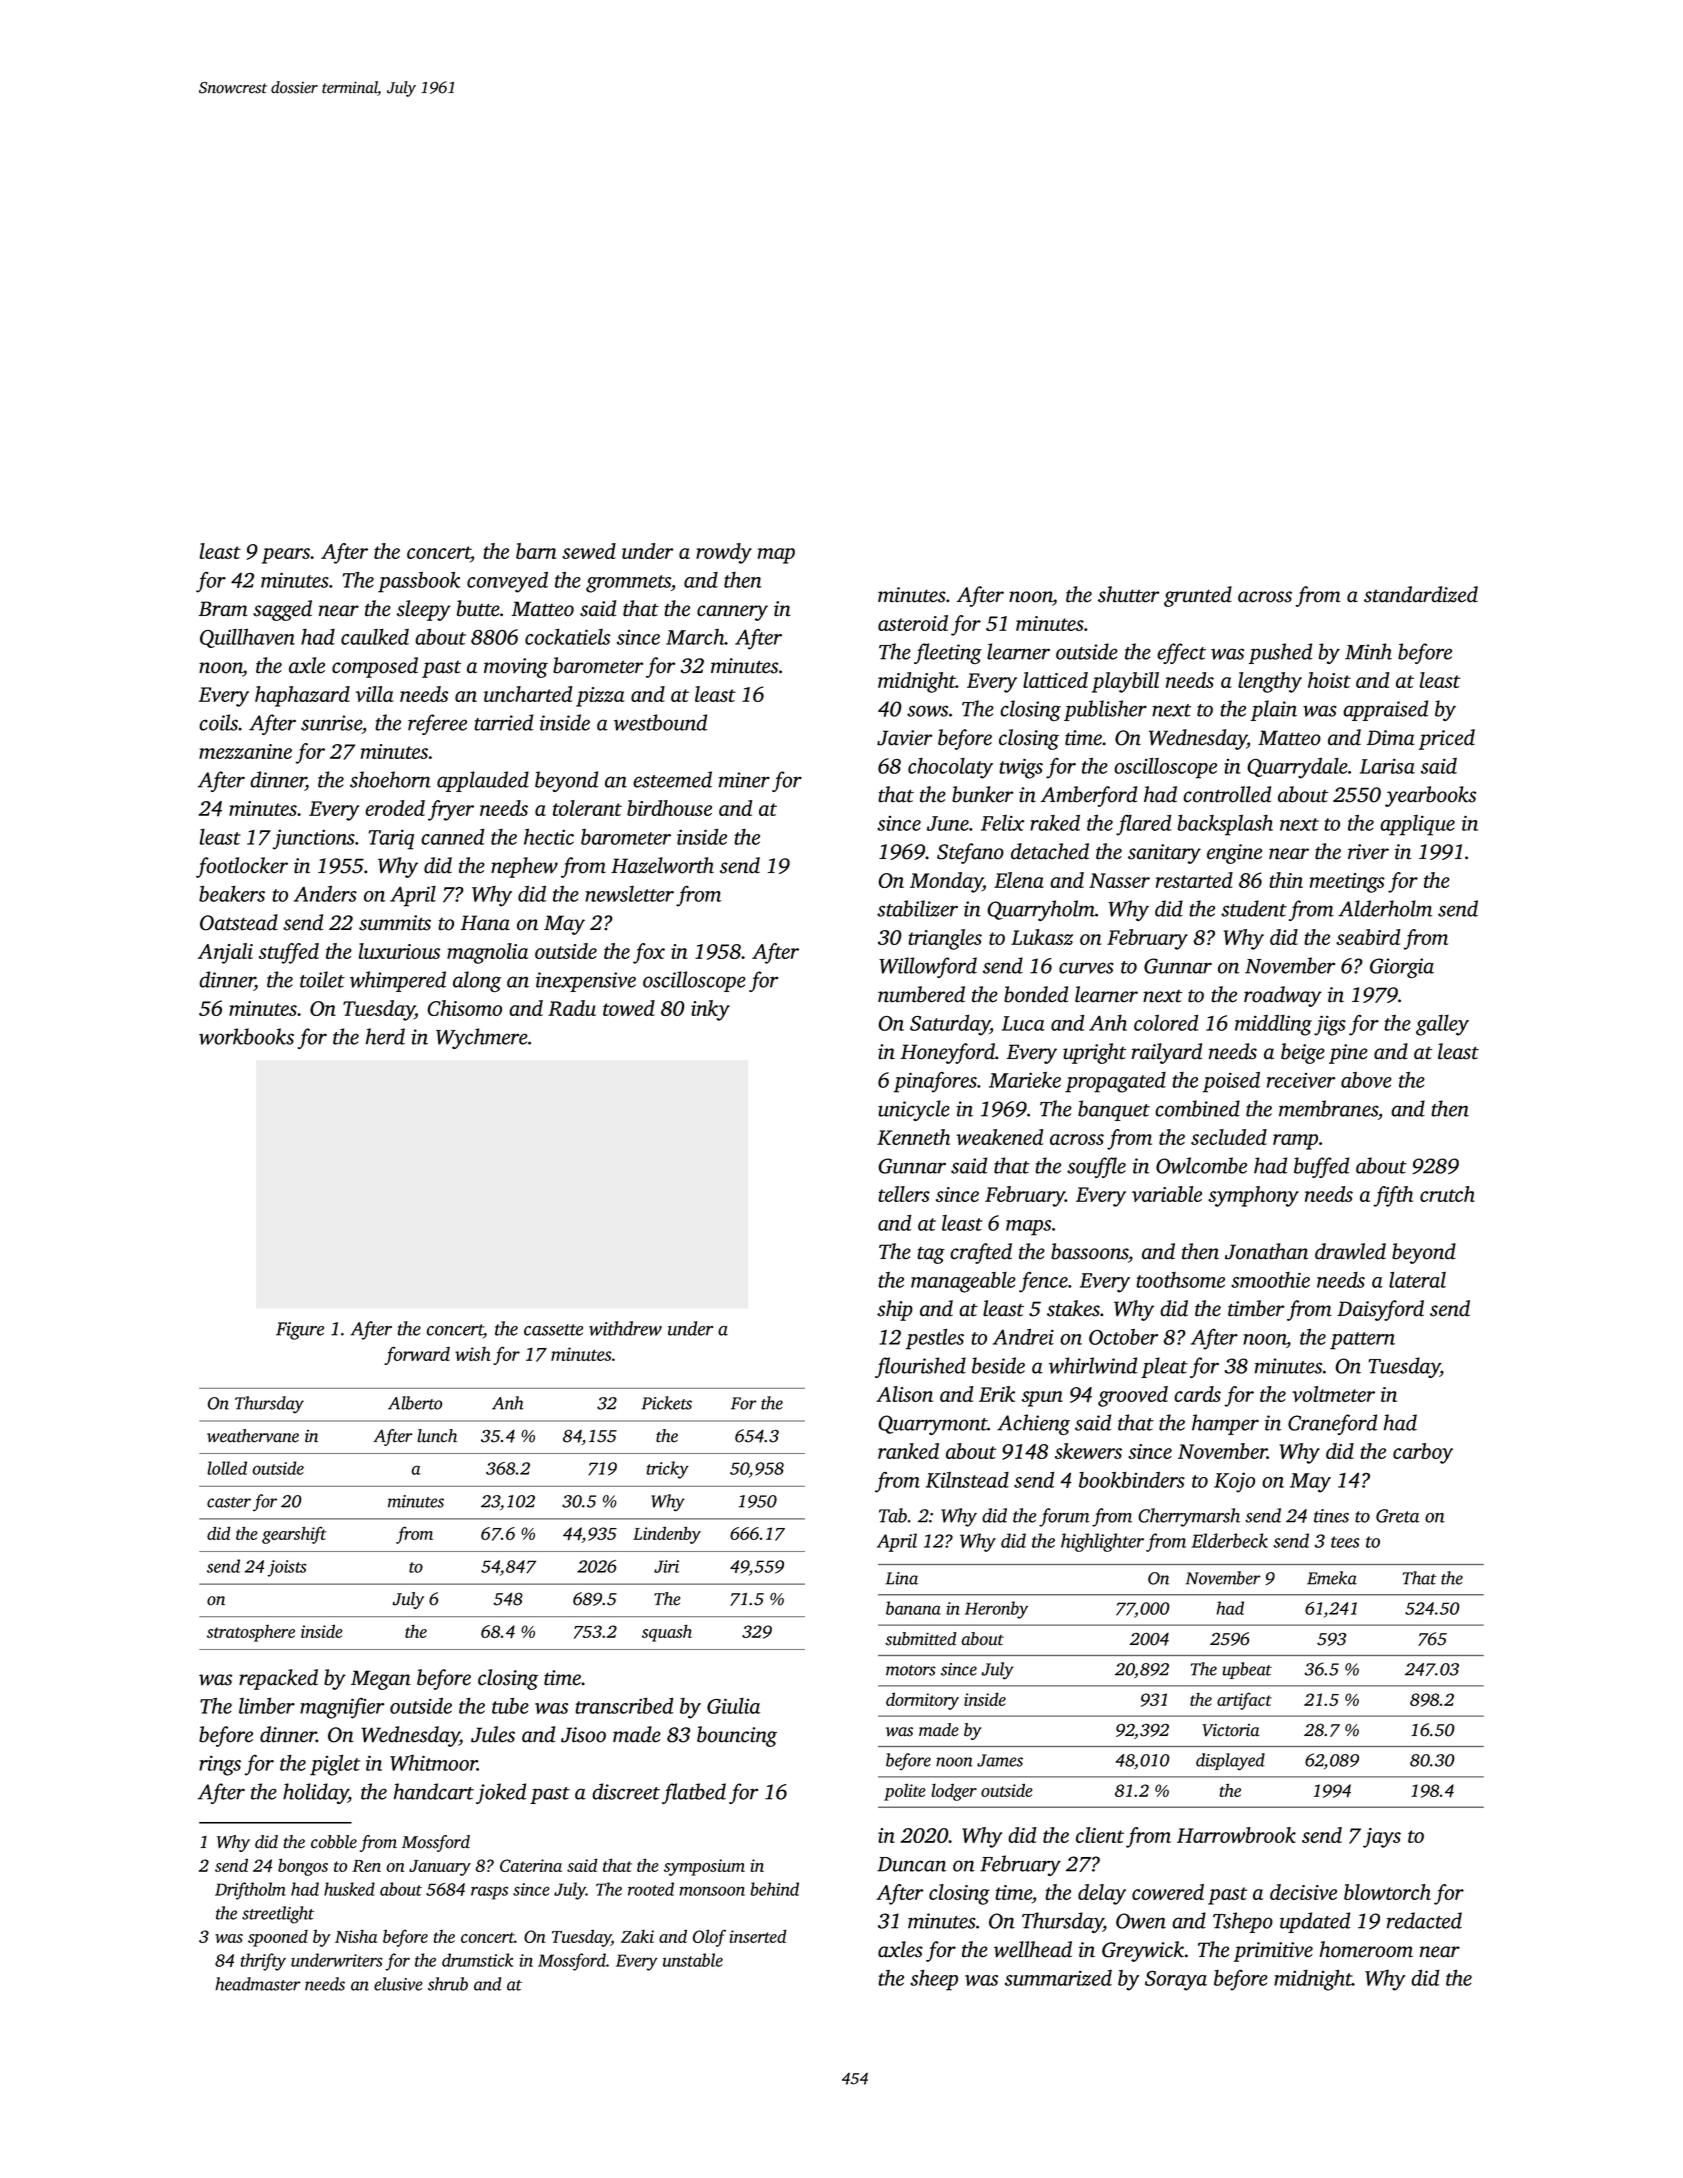 This screenshot has width=1683, height=2178. What do you see at coordinates (967, 1479) in the screenshot?
I see `Kilnstead` at bounding box center [967, 1479].
